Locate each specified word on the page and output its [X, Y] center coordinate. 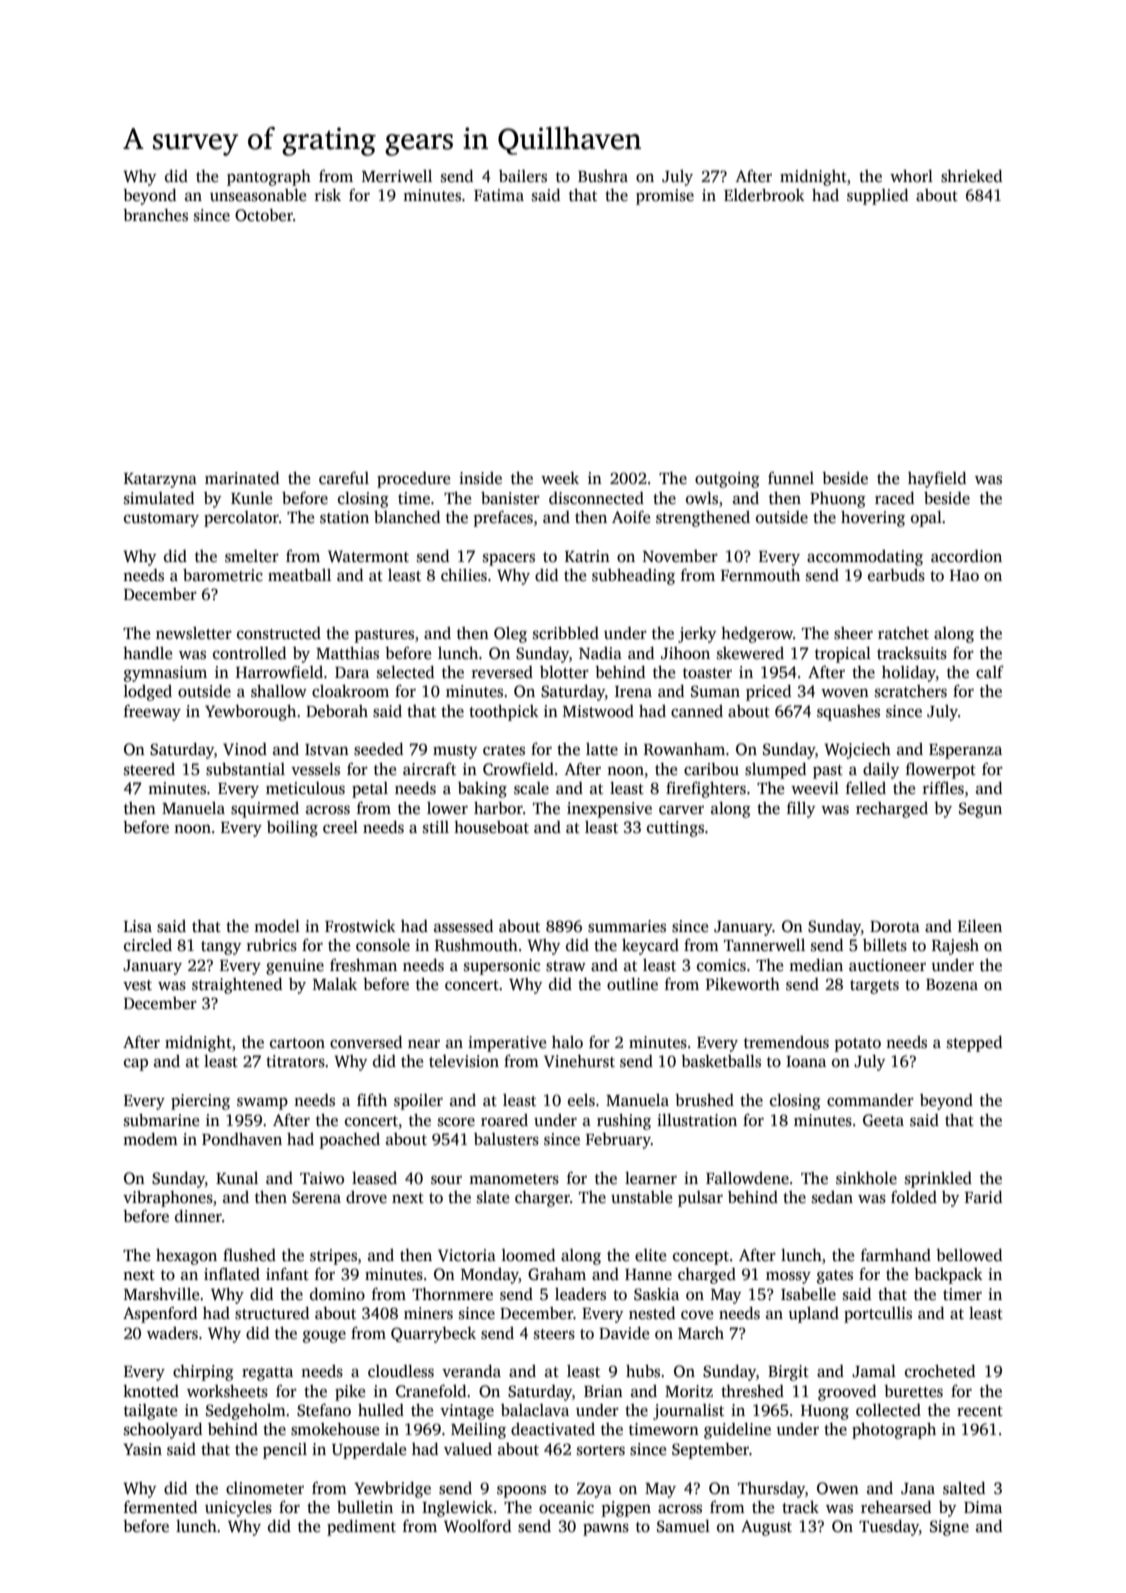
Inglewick [457, 1509]
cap [136, 1064]
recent [980, 1411]
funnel [791, 478]
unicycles [238, 1509]
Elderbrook [764, 195]
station [344, 517]
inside [480, 478]
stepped [974, 1044]
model [277, 926]
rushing [624, 1122]
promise [665, 197]
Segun [980, 810]
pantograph [269, 178]
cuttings [675, 829]
